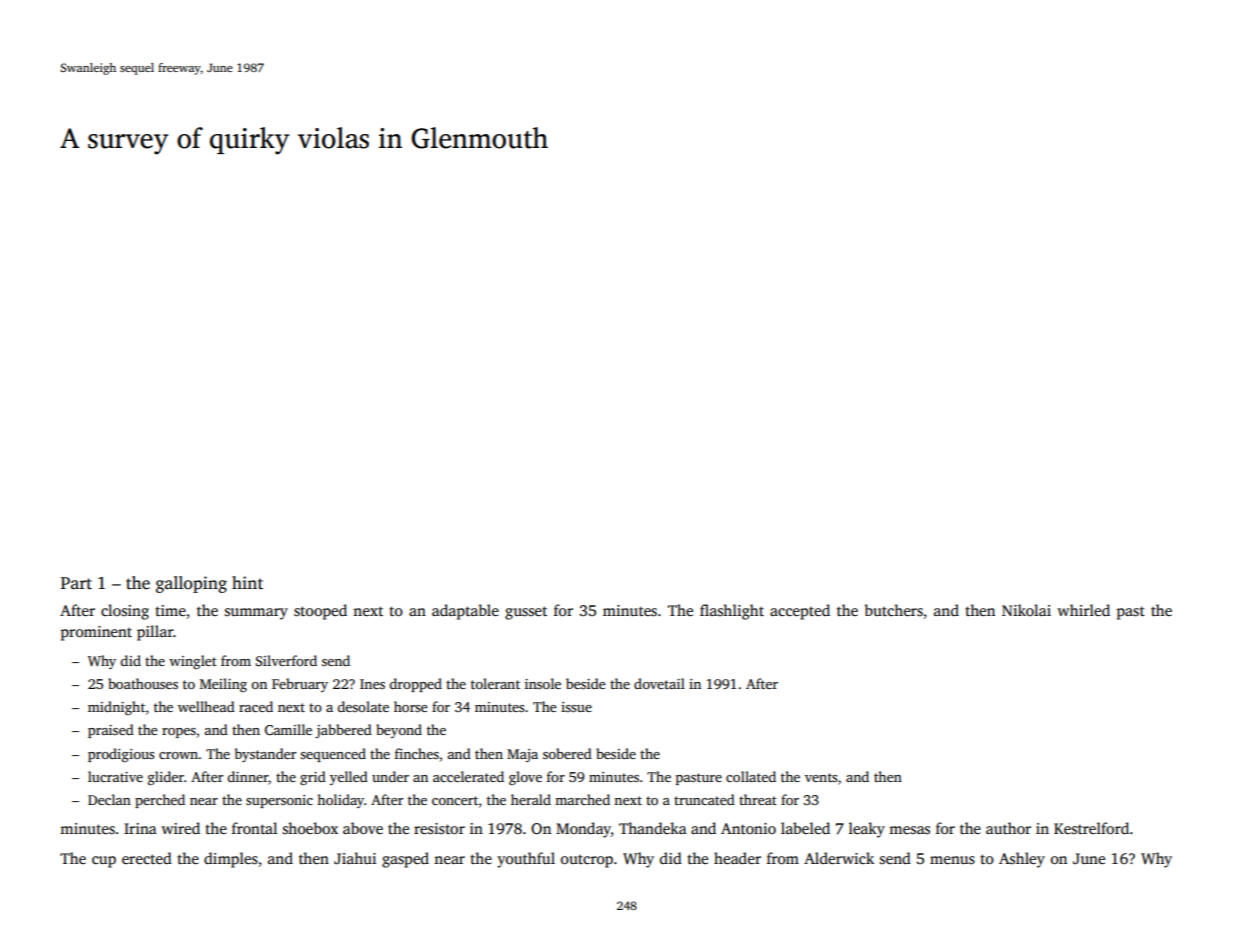 This screenshot has height=952, width=1233. What do you see at coordinates (821, 777) in the screenshot?
I see `vents` at bounding box center [821, 777].
